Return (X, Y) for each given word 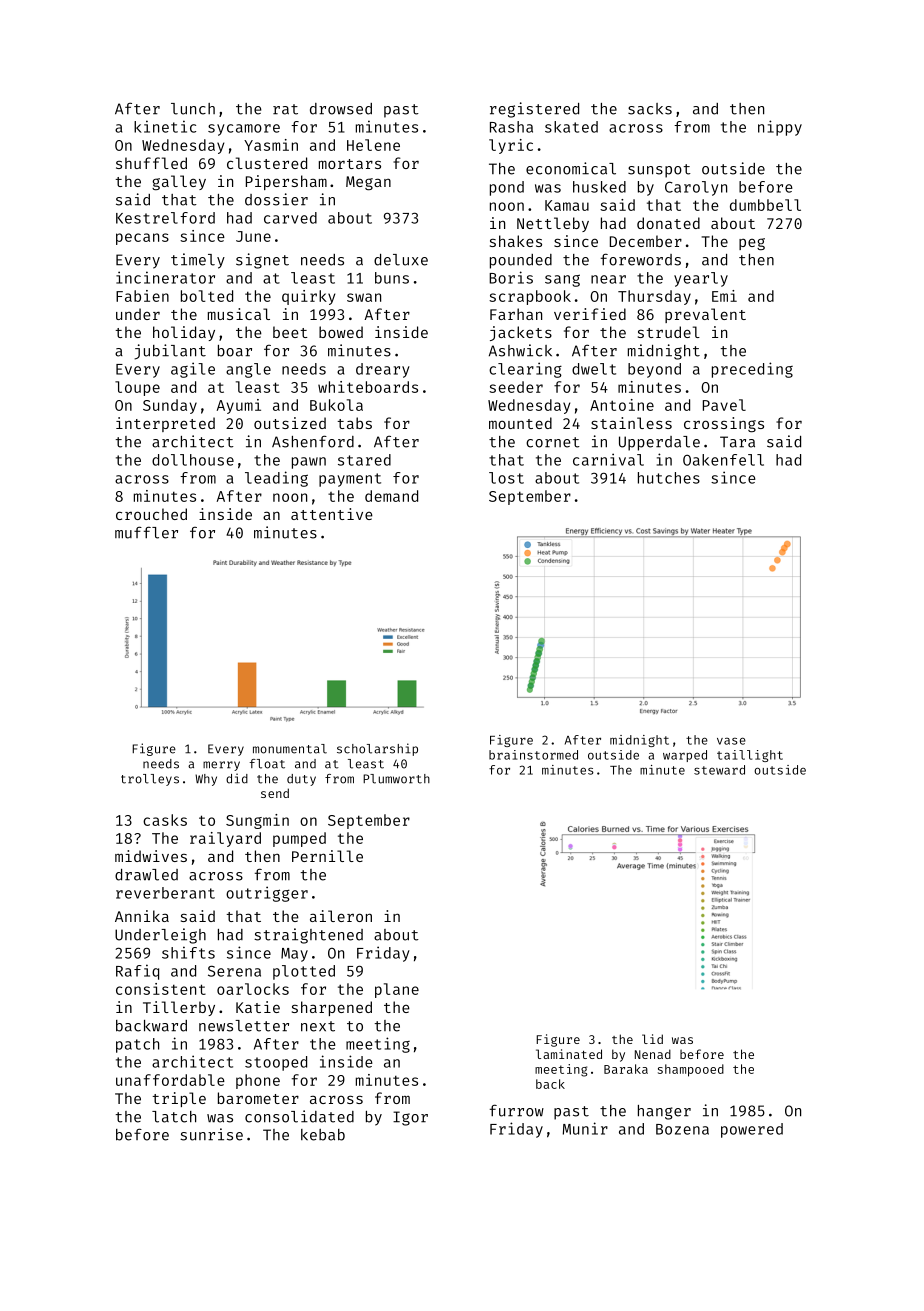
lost (506, 478)
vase (731, 741)
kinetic (165, 126)
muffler (146, 532)
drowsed (341, 109)
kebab (323, 1135)
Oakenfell (723, 460)
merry (221, 766)
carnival (608, 459)
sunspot (659, 171)
